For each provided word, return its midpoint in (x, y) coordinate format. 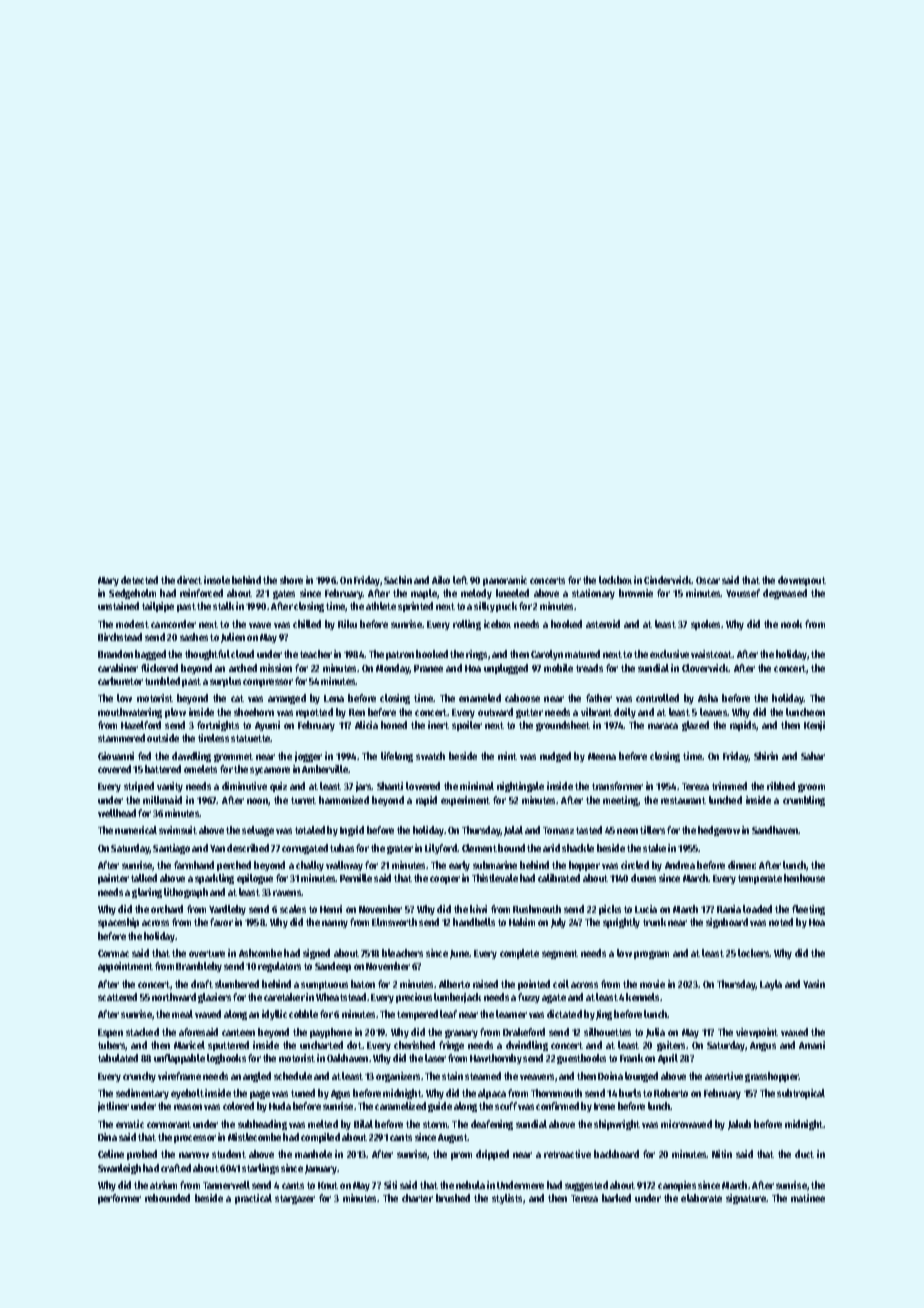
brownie (636, 593)
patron (400, 655)
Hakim (522, 922)
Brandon (115, 654)
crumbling (804, 801)
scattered (117, 997)
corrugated (305, 849)
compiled (320, 1138)
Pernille (356, 878)
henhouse (804, 878)
